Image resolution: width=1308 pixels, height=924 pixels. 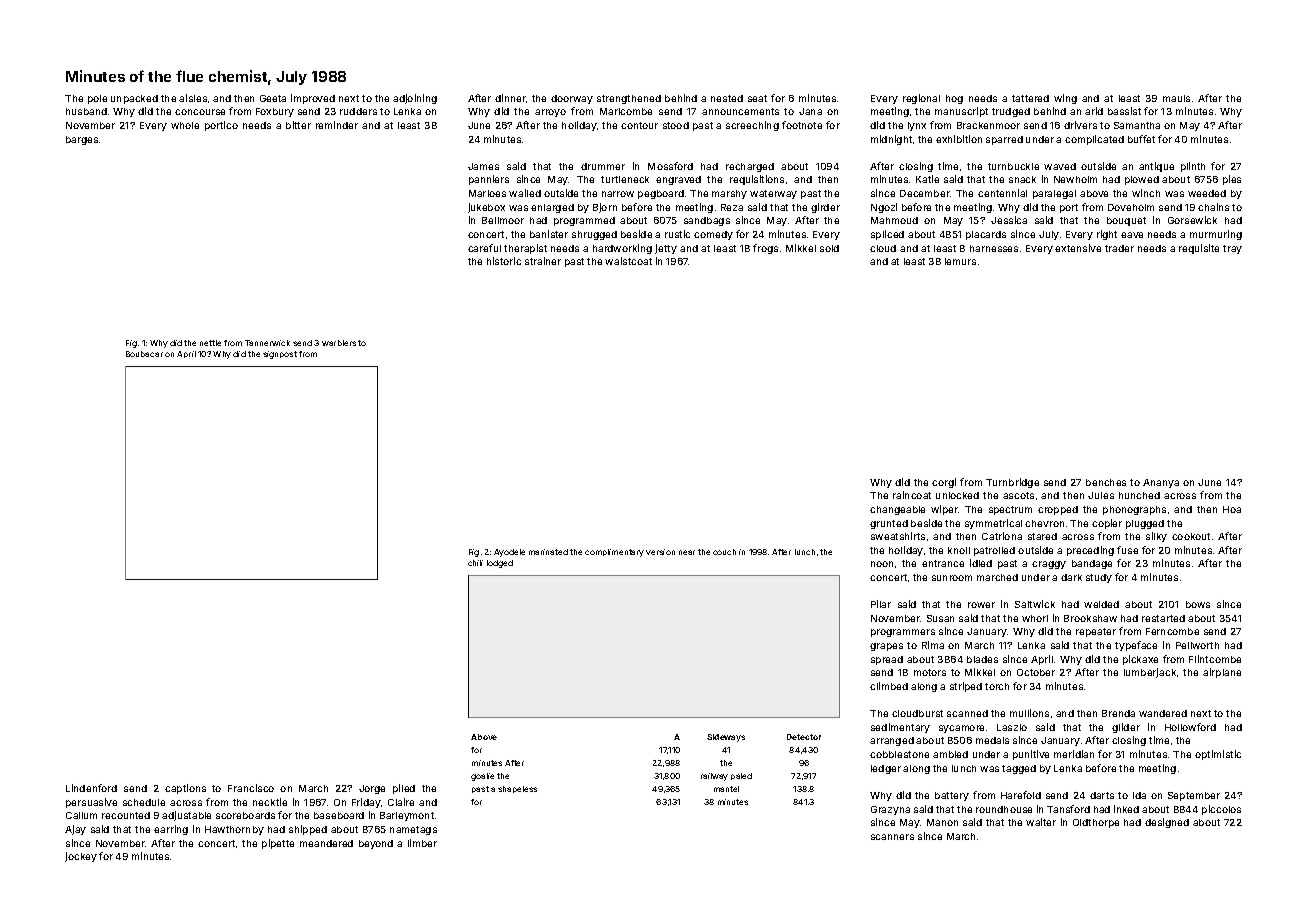 What do you see at coordinates (752, 126) in the document?
I see `screeching` at bounding box center [752, 126].
